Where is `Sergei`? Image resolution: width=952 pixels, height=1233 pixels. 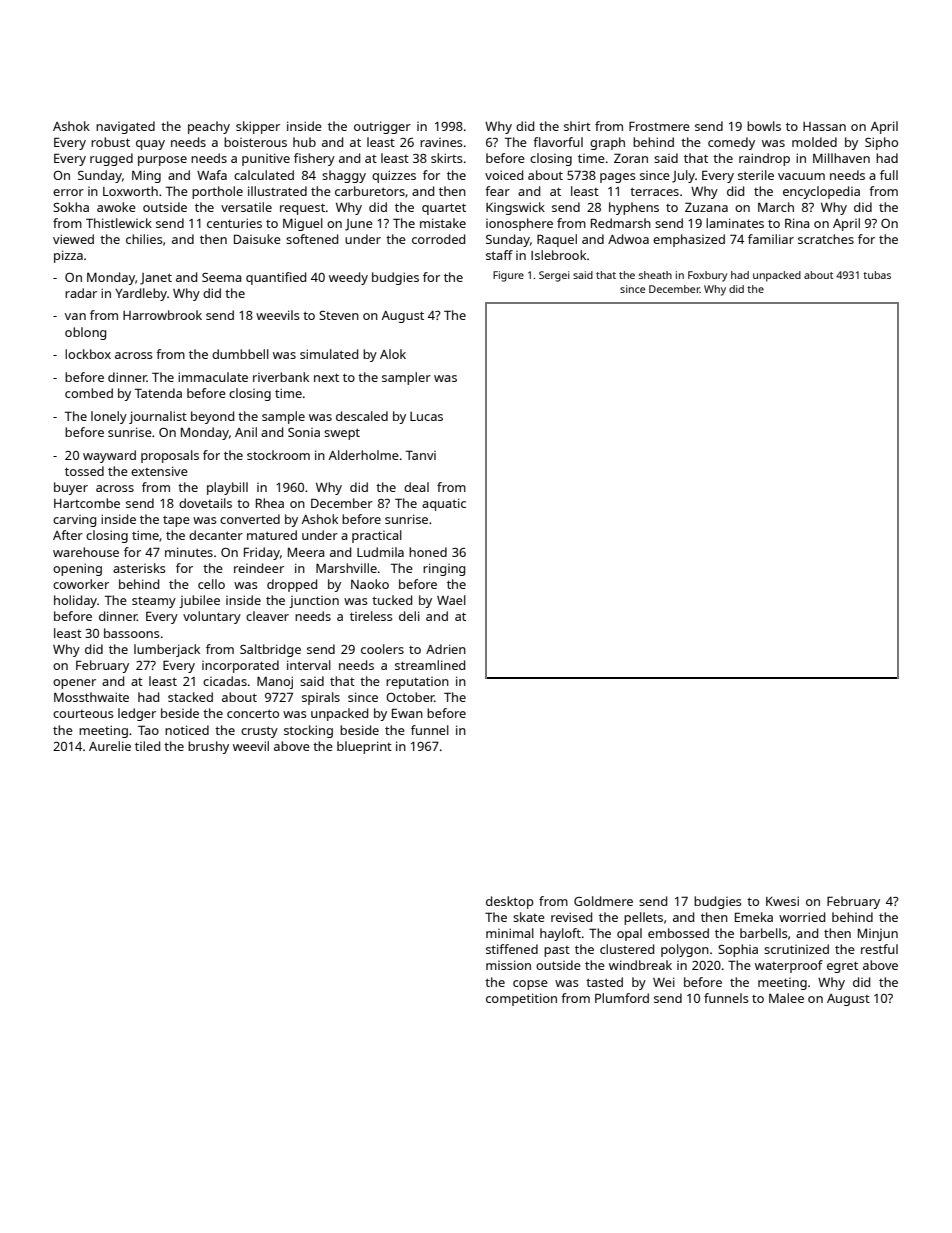
Sergei is located at coordinates (554, 276).
